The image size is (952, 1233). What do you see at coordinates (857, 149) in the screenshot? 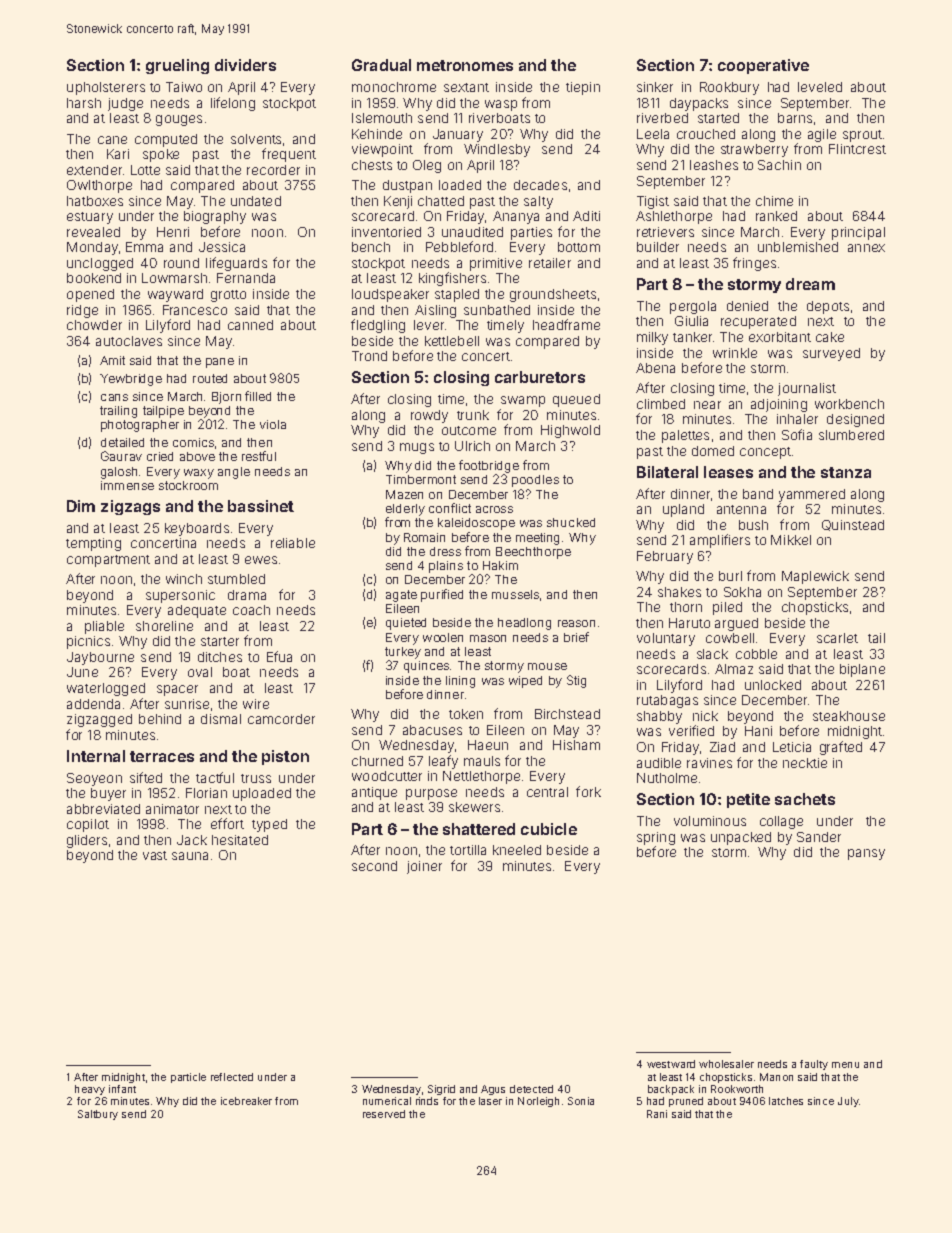
I see `Flintcrest` at bounding box center [857, 149].
